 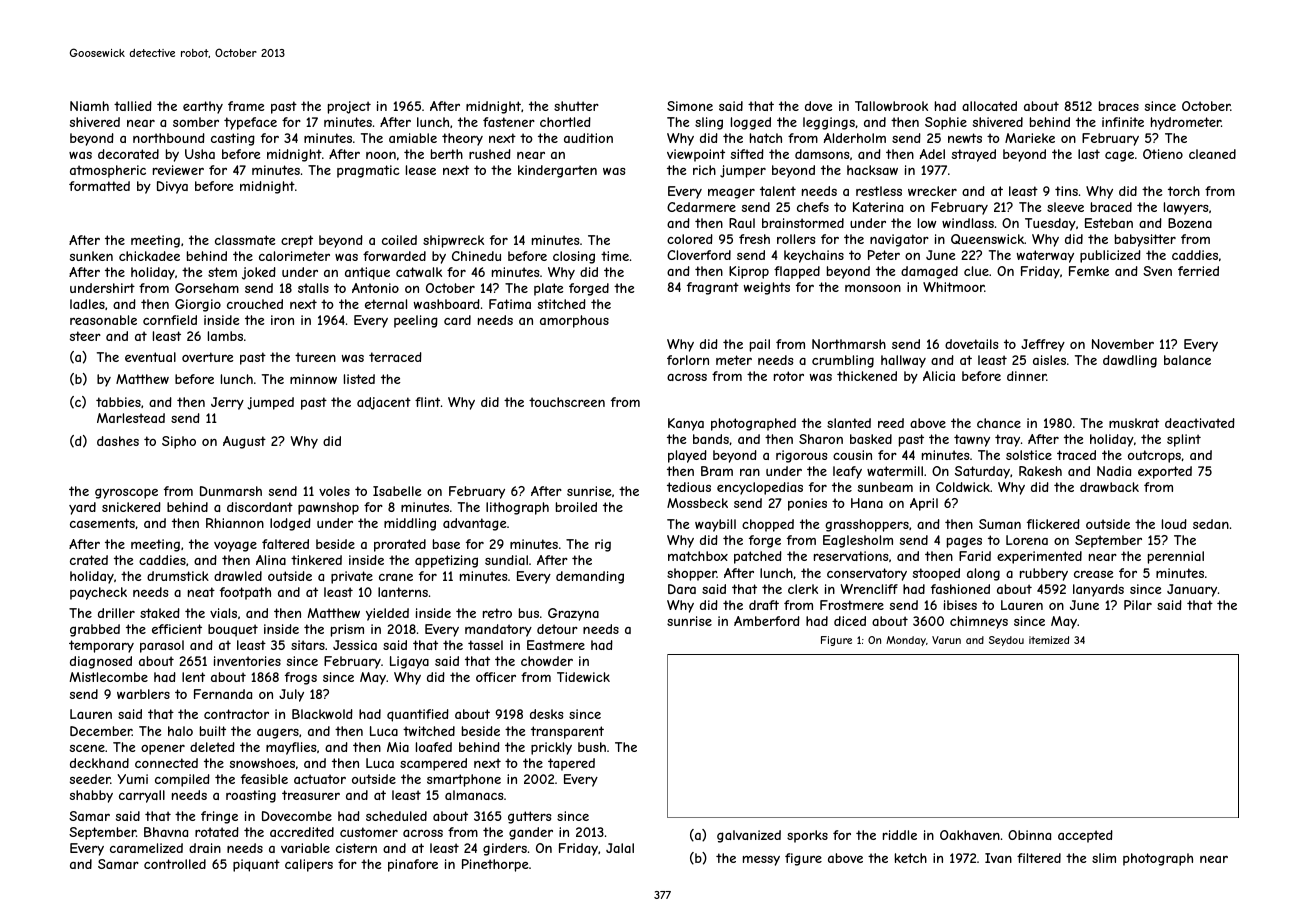 I want to click on Bozena, so click(x=1190, y=223).
